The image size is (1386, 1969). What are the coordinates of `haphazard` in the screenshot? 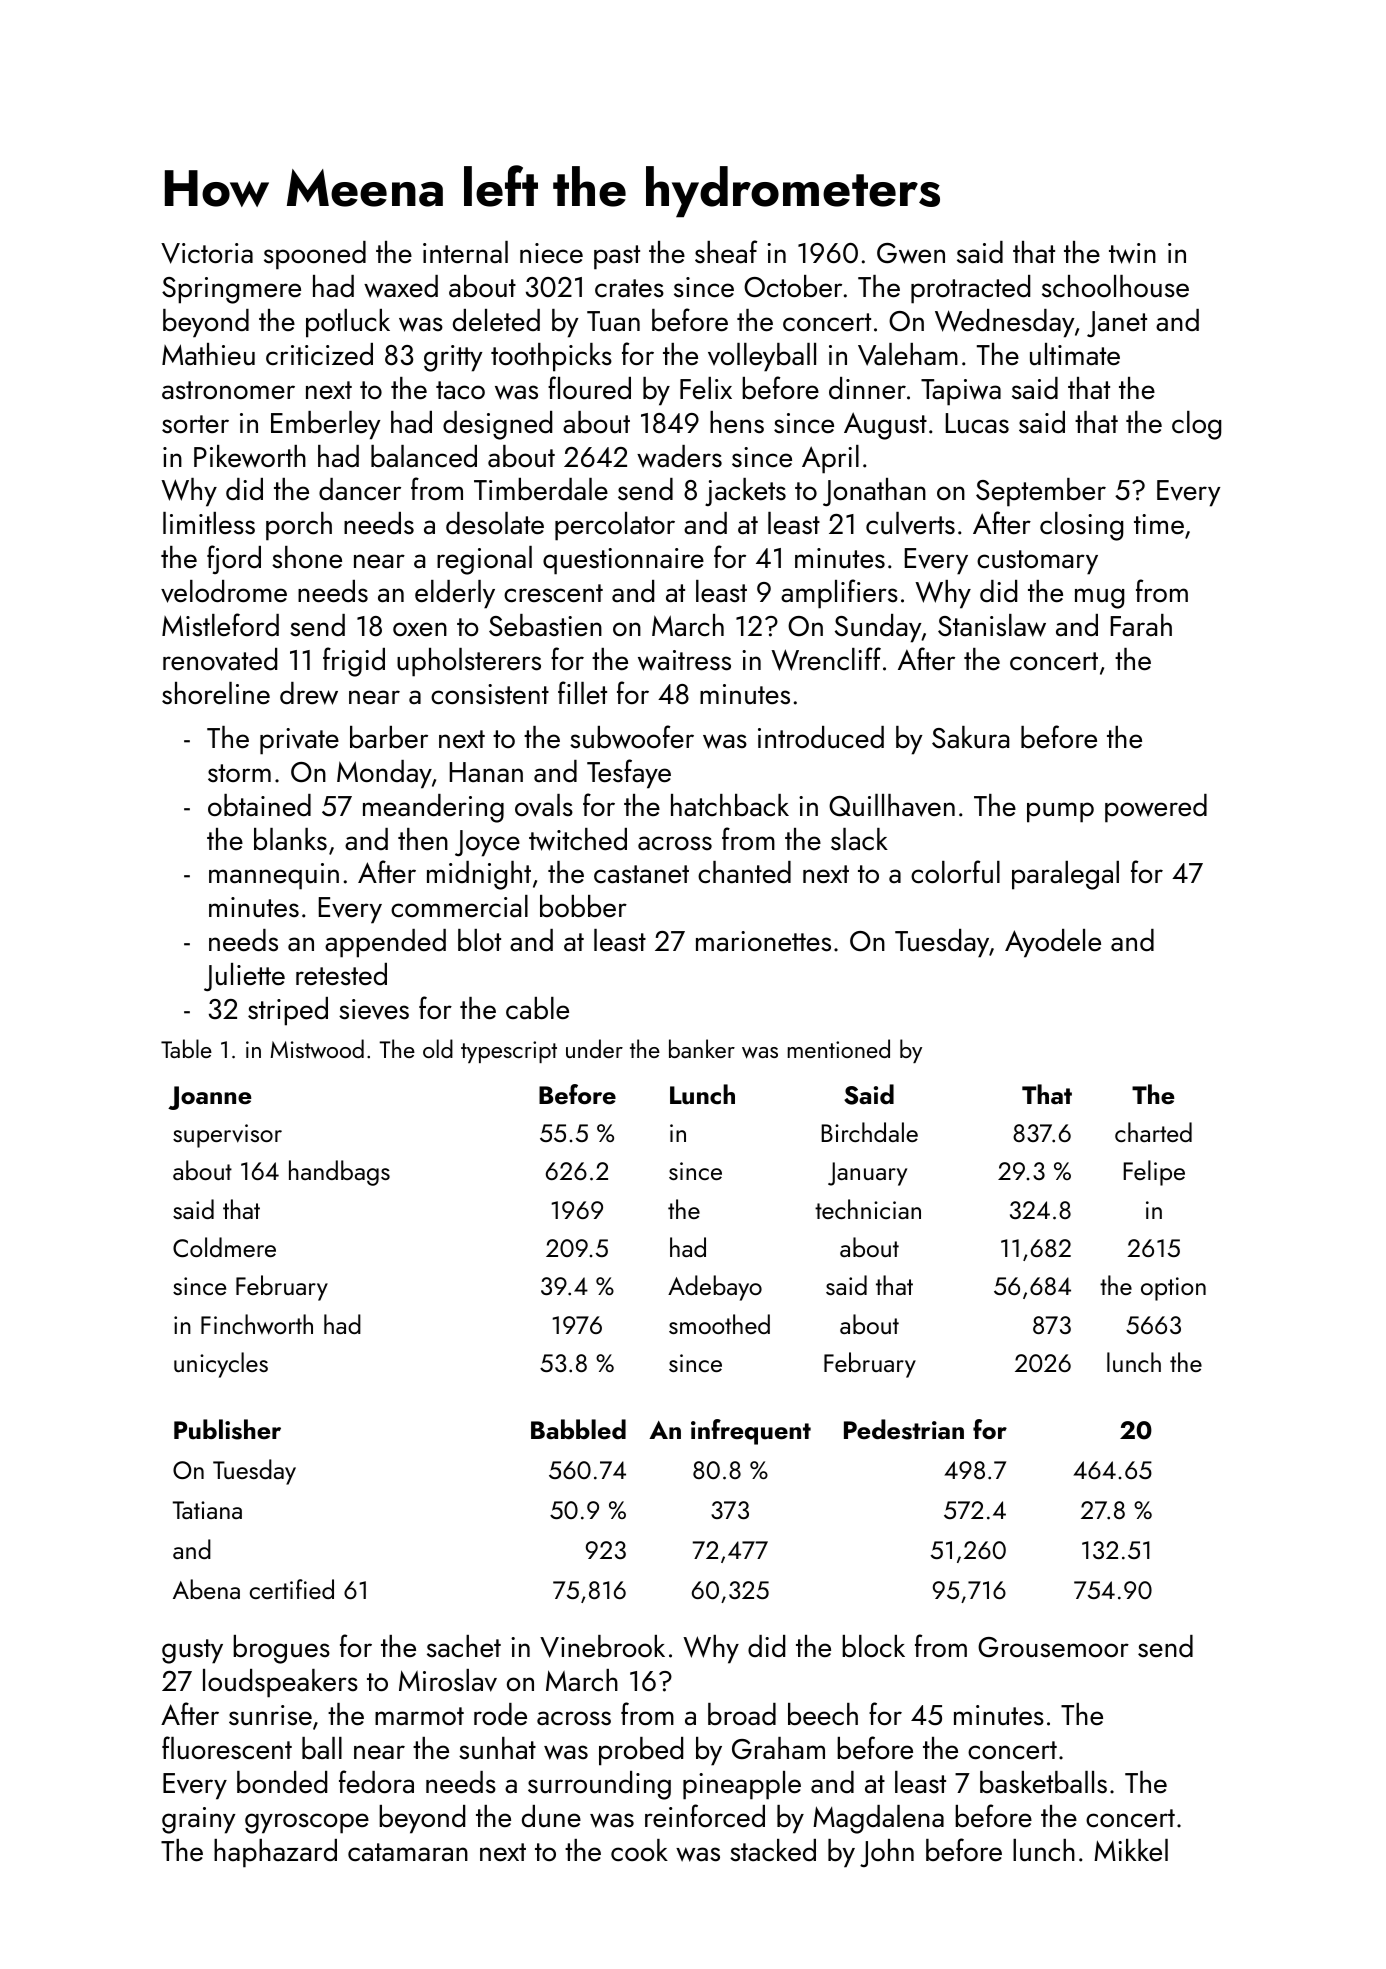 It's located at (275, 1853).
